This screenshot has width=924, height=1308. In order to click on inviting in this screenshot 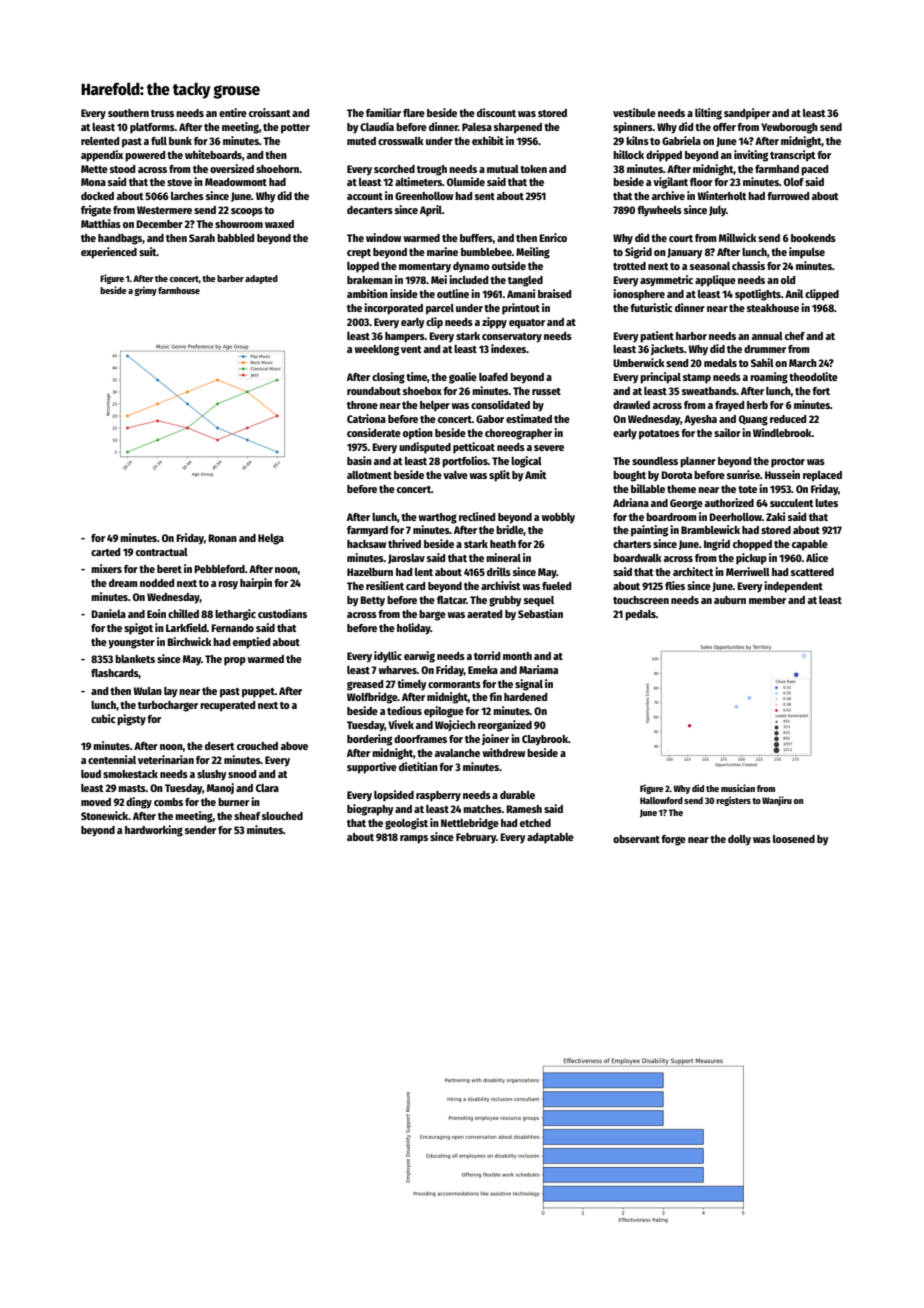, I will do `click(751, 156)`.
